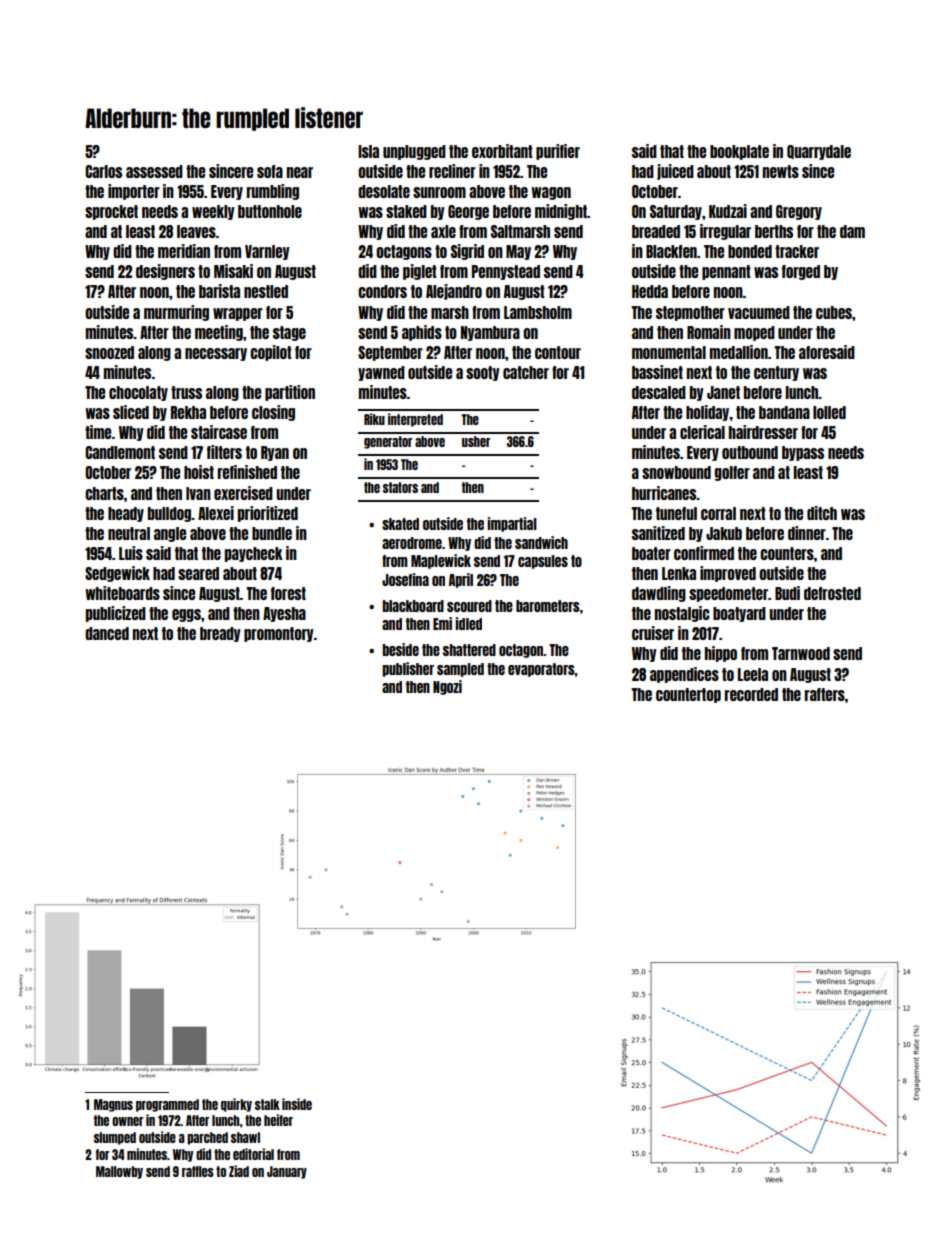 This screenshot has width=952, height=1233. I want to click on recorded, so click(751, 694).
